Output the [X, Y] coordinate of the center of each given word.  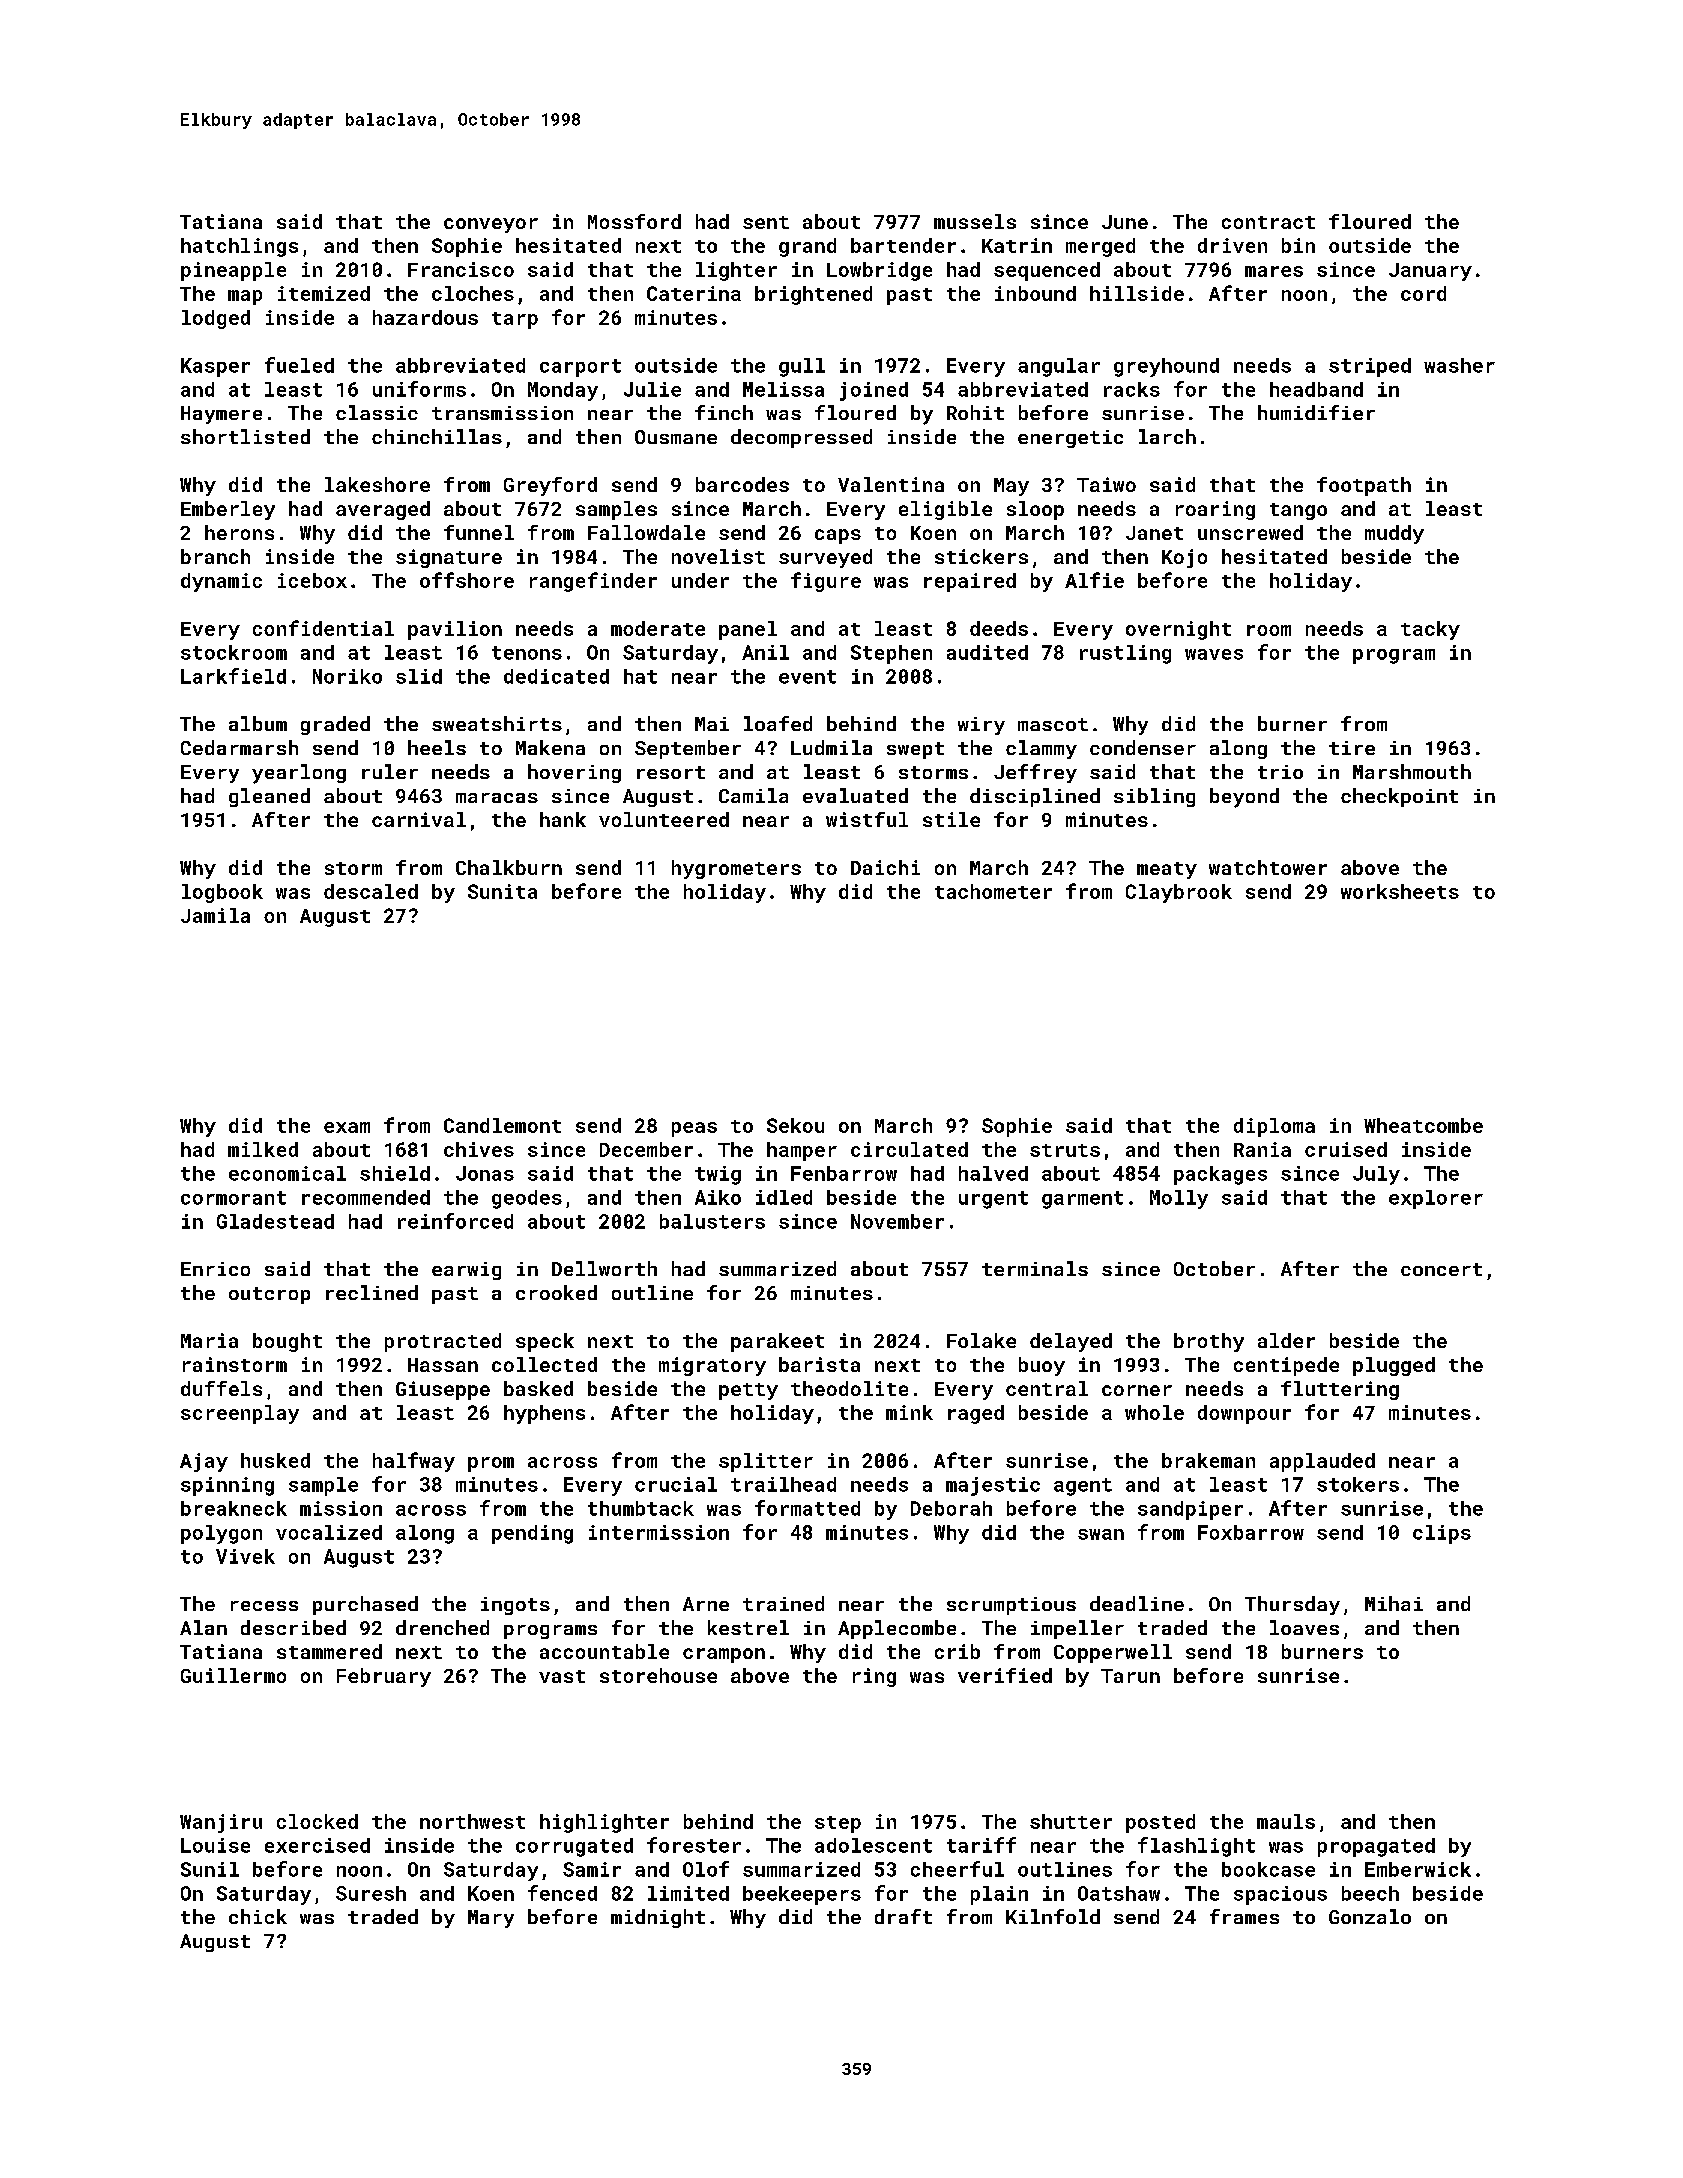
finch [724, 412]
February [384, 1677]
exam [347, 1127]
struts [1065, 1150]
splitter [766, 1462]
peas [694, 1129]
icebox [312, 580]
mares [1274, 271]
